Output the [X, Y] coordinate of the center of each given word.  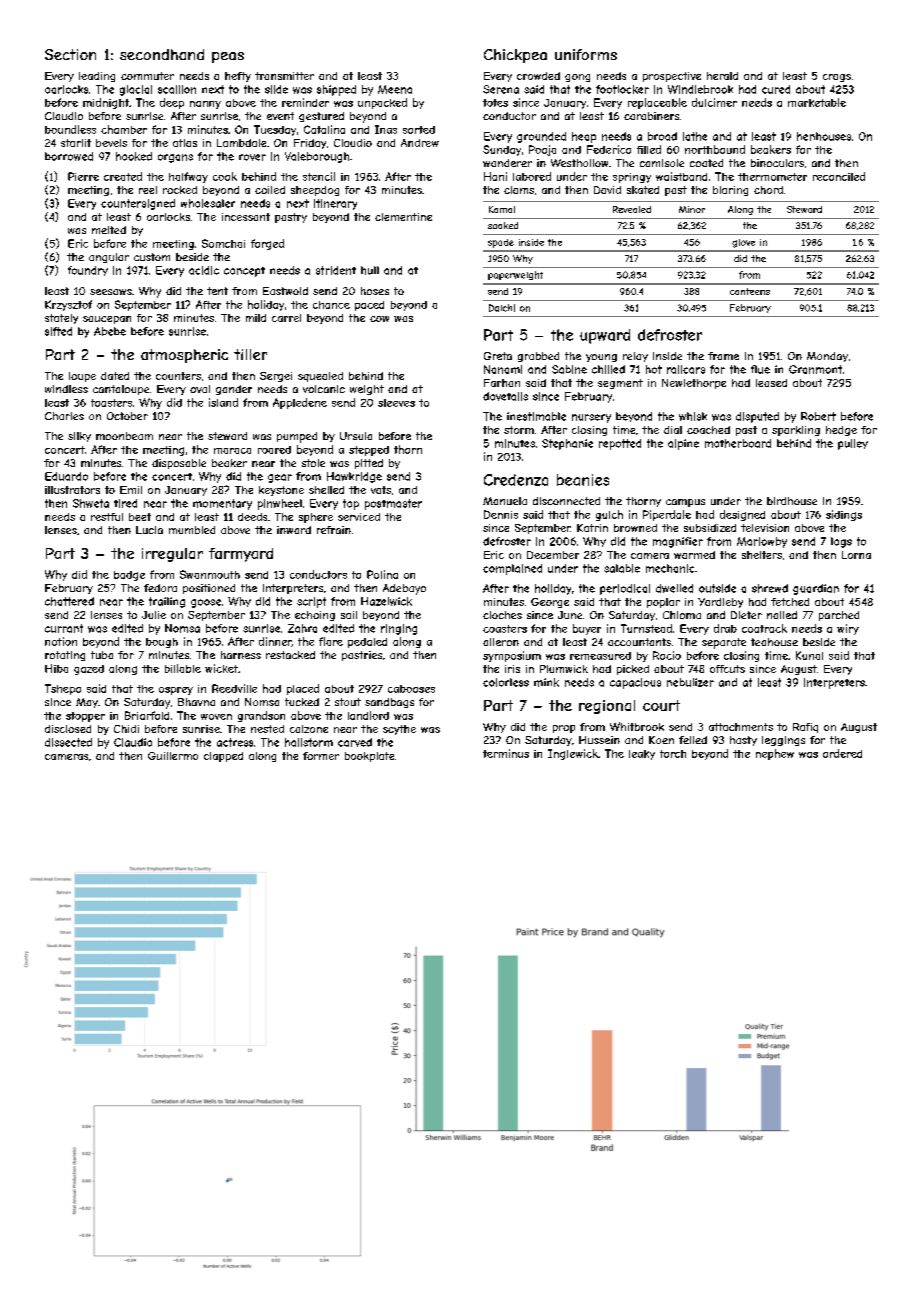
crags [837, 78]
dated [115, 376]
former [321, 756]
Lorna [856, 555]
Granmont [815, 369]
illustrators [72, 490]
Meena [395, 89]
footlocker [622, 89]
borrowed [69, 156]
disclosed [68, 729]
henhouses [824, 136]
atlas [185, 143]
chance [331, 305]
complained [512, 569]
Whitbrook [637, 726]
